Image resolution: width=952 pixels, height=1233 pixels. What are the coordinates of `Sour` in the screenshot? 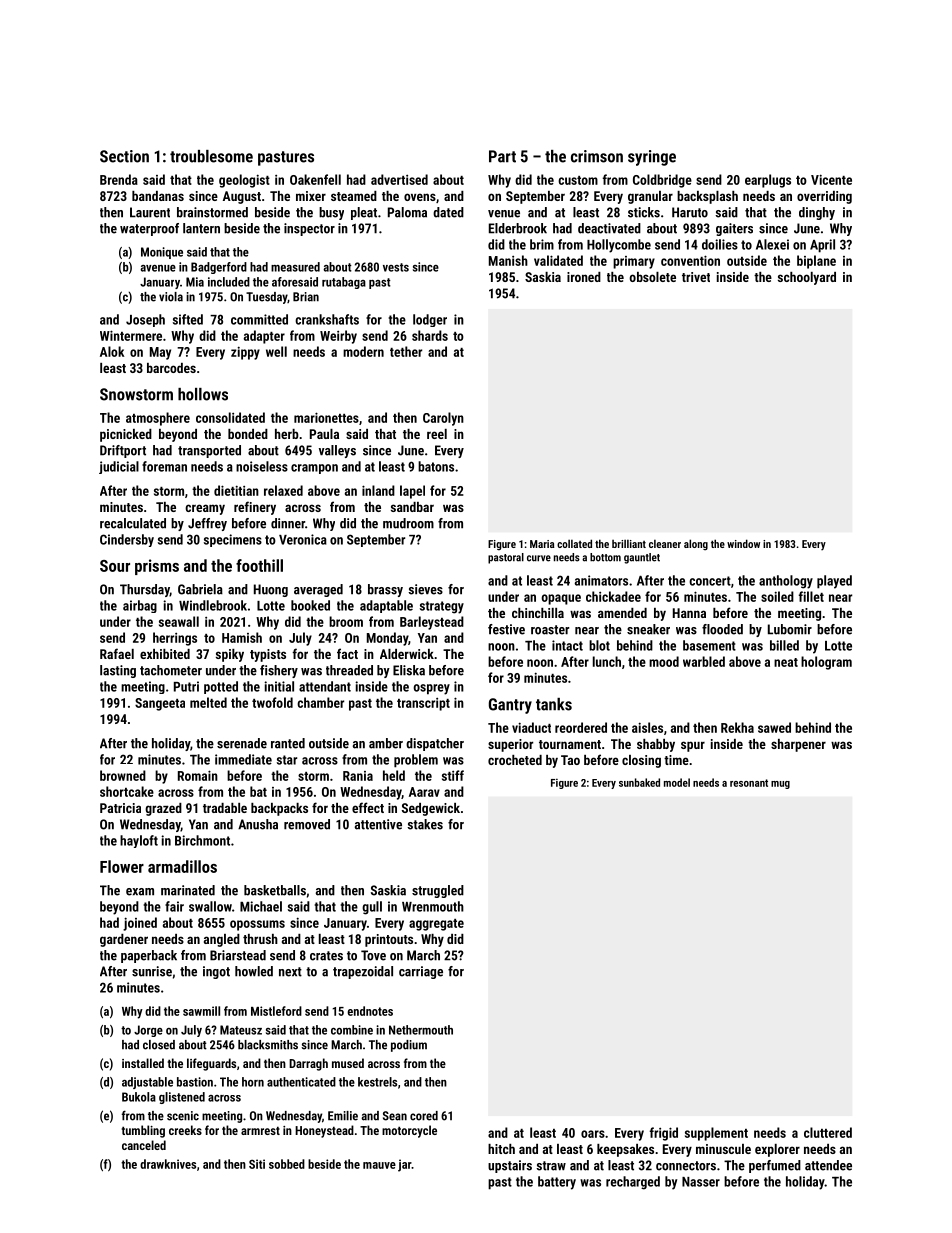 It's located at (115, 566).
